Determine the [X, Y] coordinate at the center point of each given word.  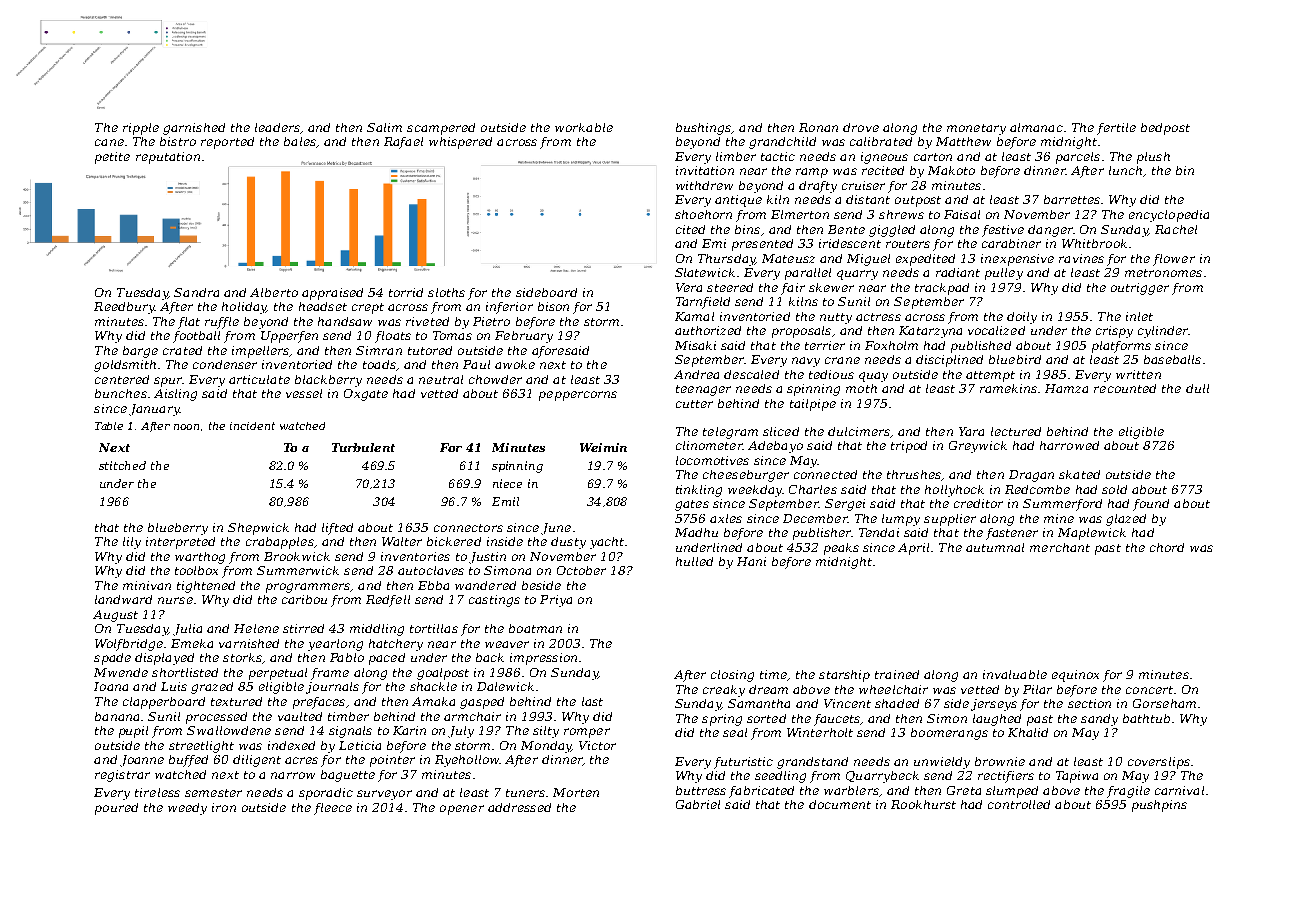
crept [368, 308]
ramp [812, 173]
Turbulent [363, 447]
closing [732, 676]
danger [1050, 231]
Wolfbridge [129, 645]
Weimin [603, 447]
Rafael [403, 143]
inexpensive [1017, 260]
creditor [978, 503]
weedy [187, 809]
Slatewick [705, 272]
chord [1167, 547]
